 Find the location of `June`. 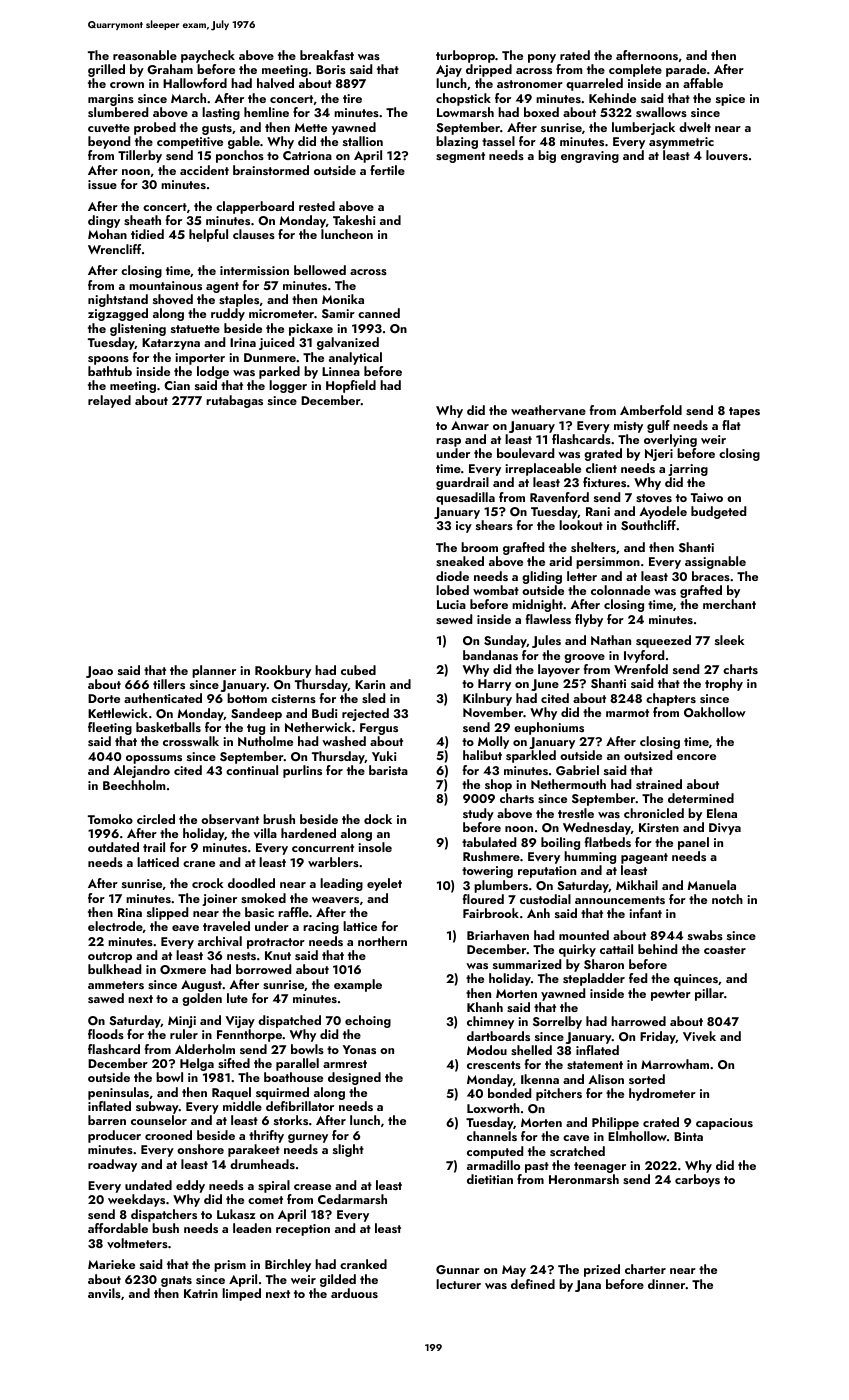

June is located at coordinates (545, 685).
